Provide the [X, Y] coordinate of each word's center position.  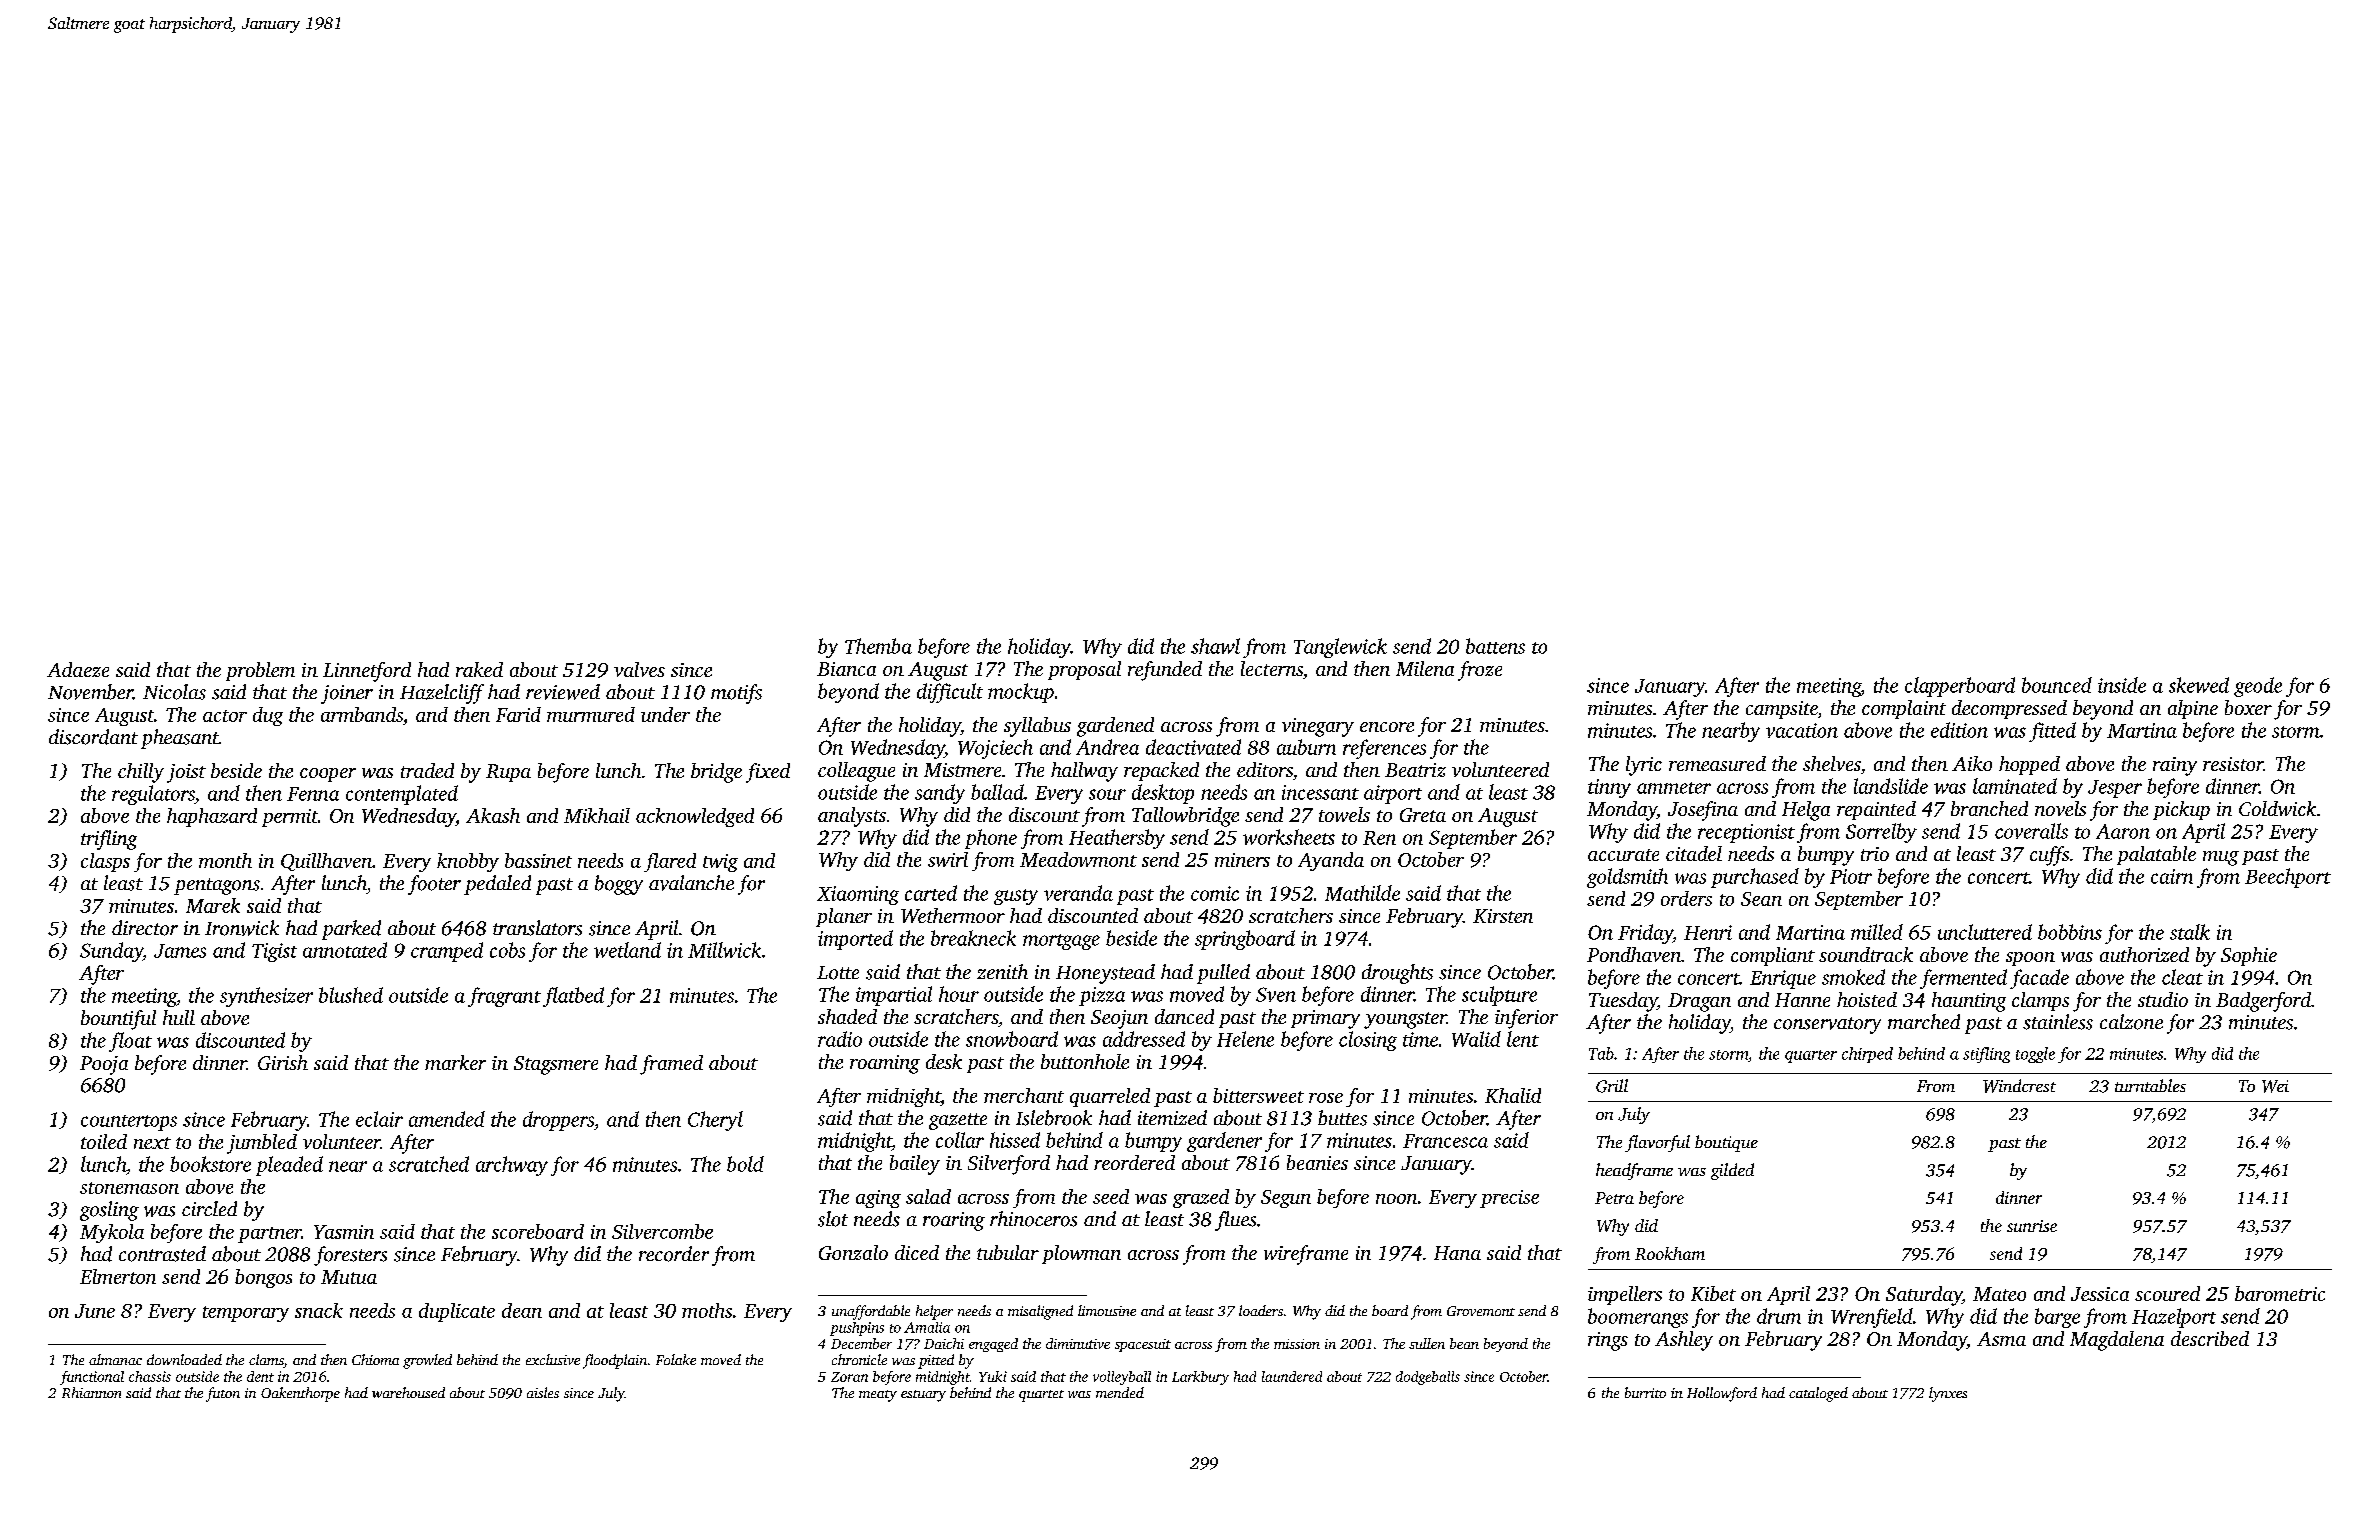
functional [92, 1378]
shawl [1215, 646]
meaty [878, 1396]
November [90, 692]
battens [1495, 646]
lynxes [1948, 1394]
